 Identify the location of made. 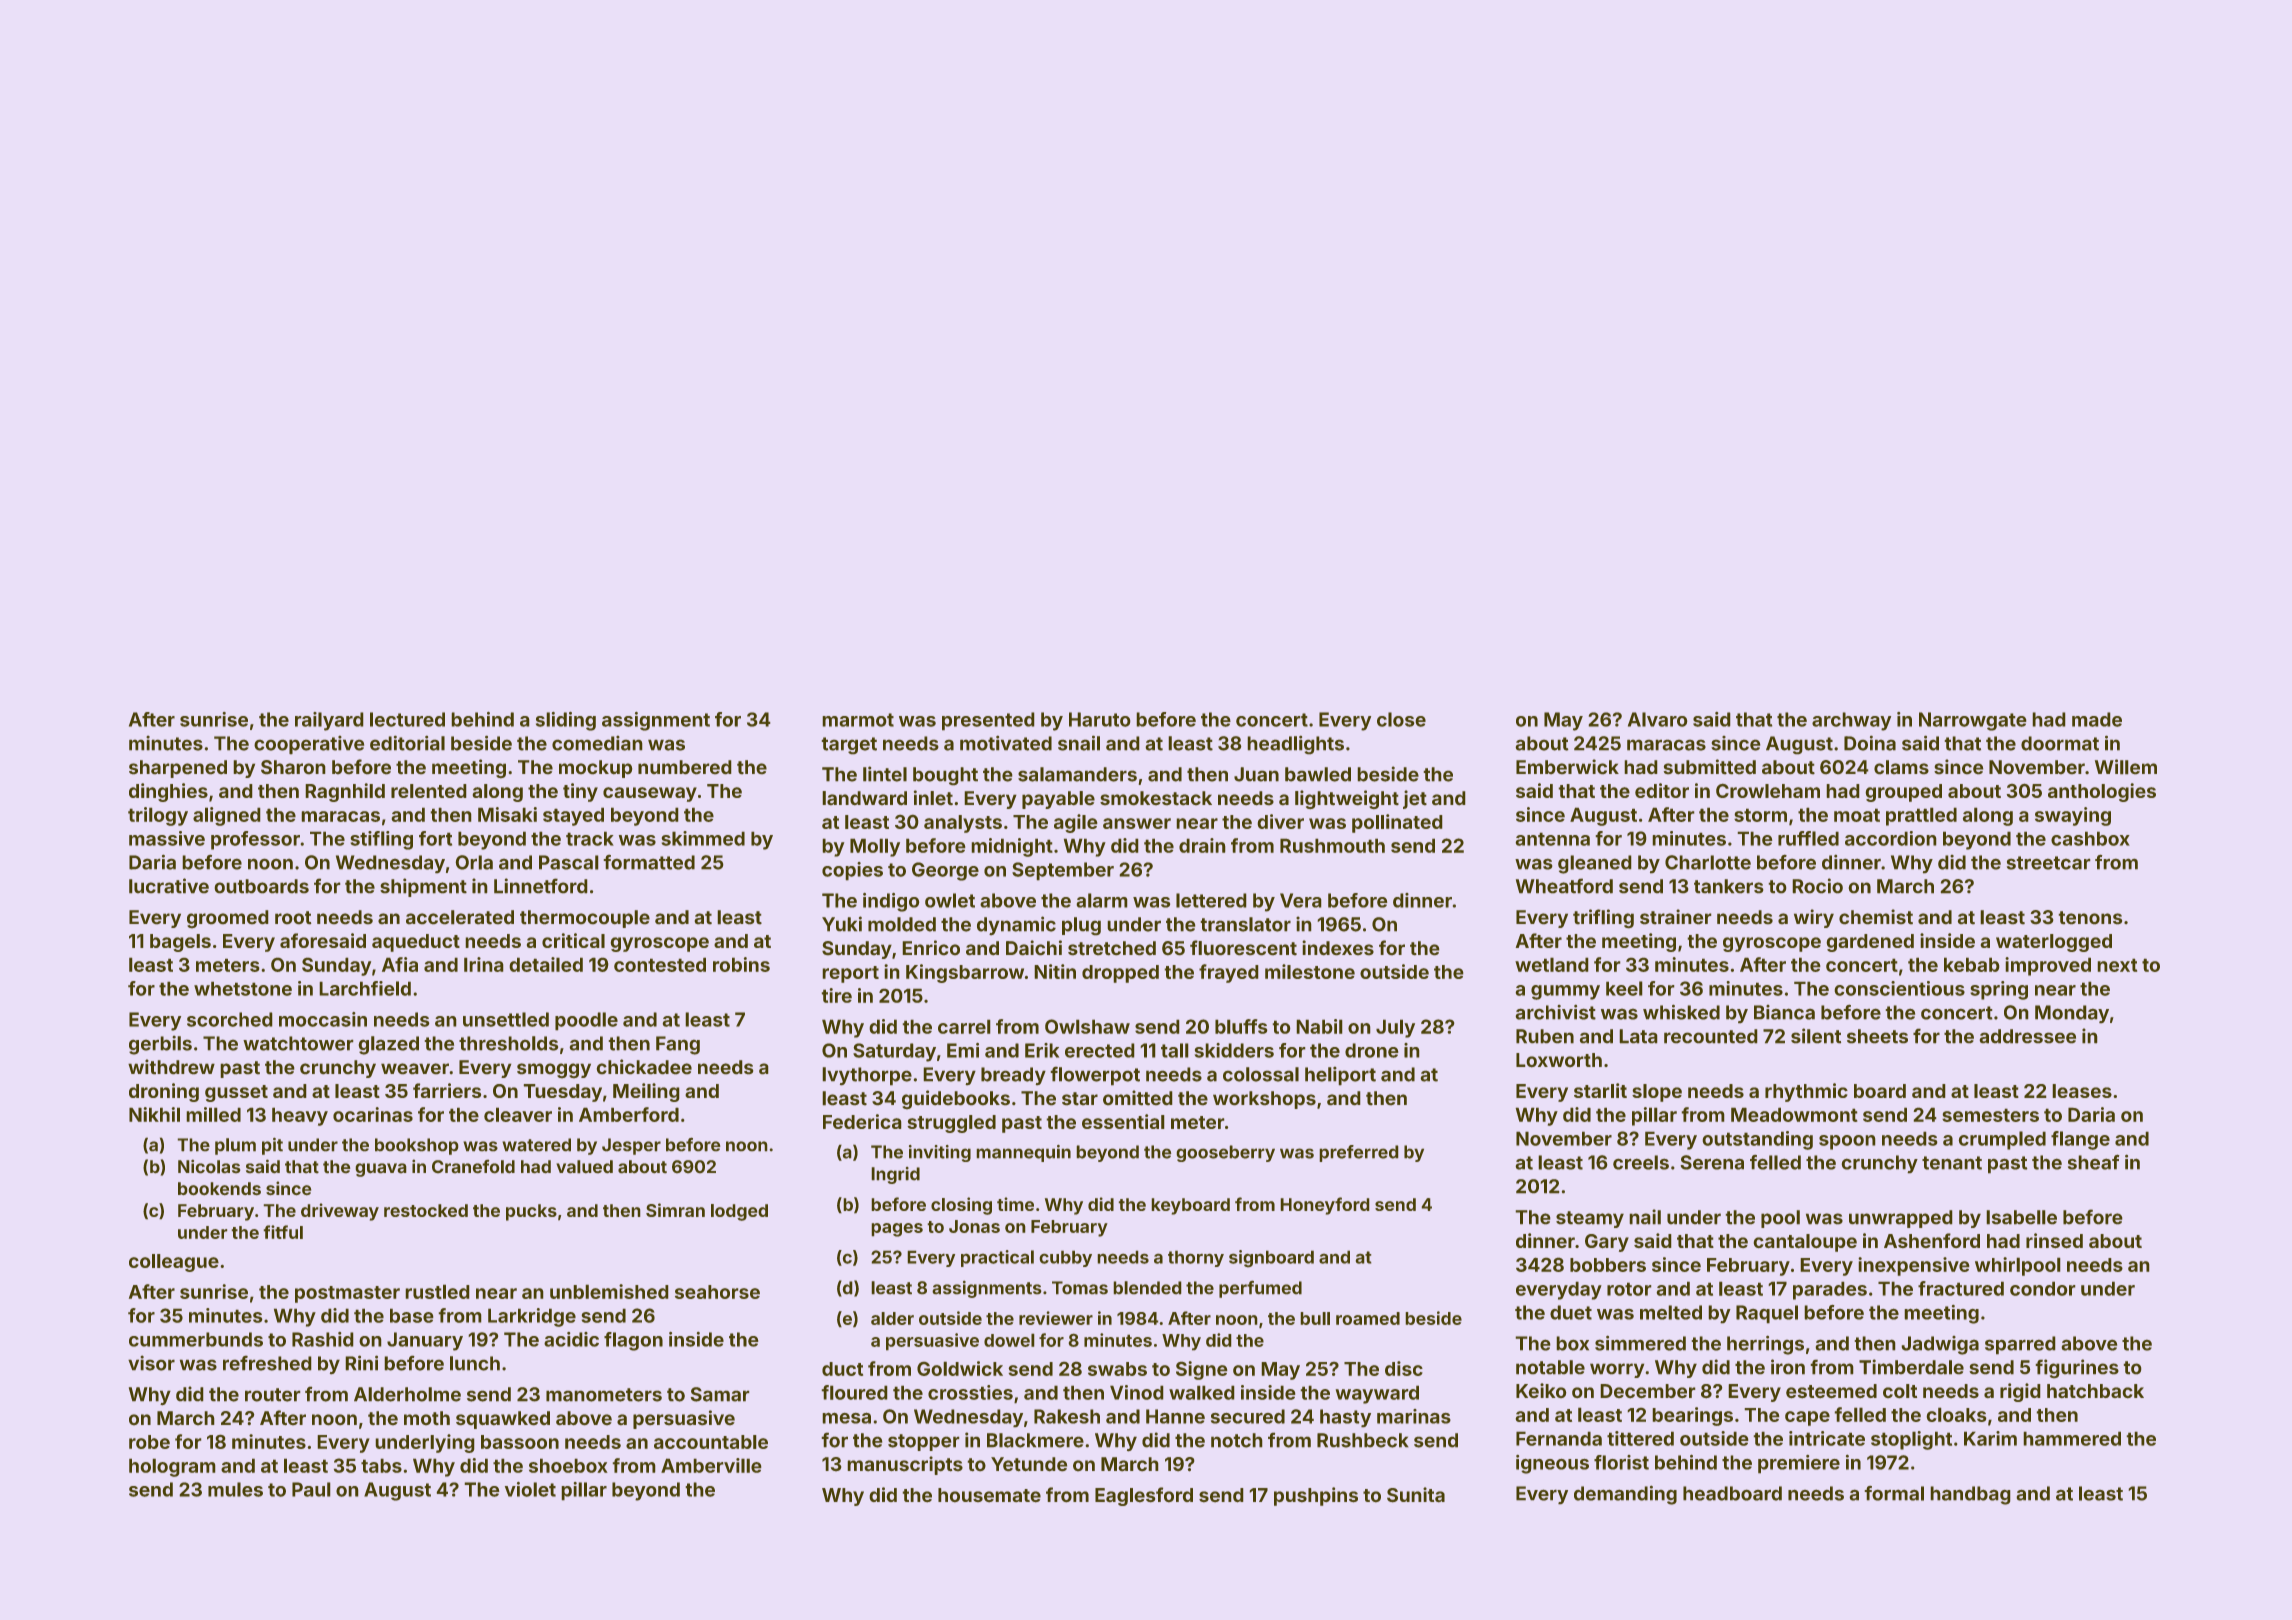
(2097, 719).
